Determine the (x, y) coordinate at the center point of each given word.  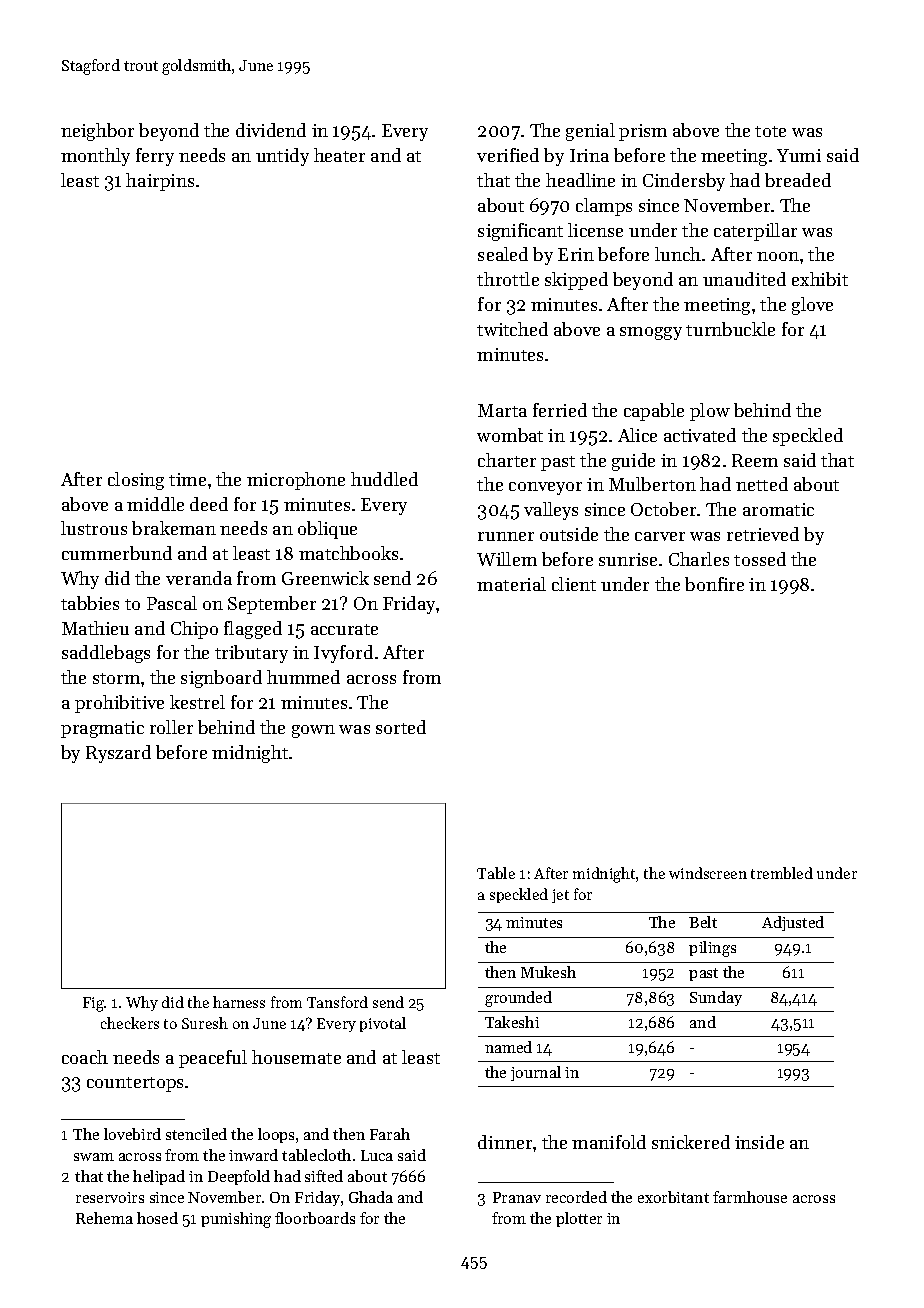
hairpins (160, 182)
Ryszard (118, 754)
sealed (503, 254)
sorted (401, 727)
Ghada (371, 1197)
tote (770, 131)
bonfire (714, 584)
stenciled (196, 1134)
